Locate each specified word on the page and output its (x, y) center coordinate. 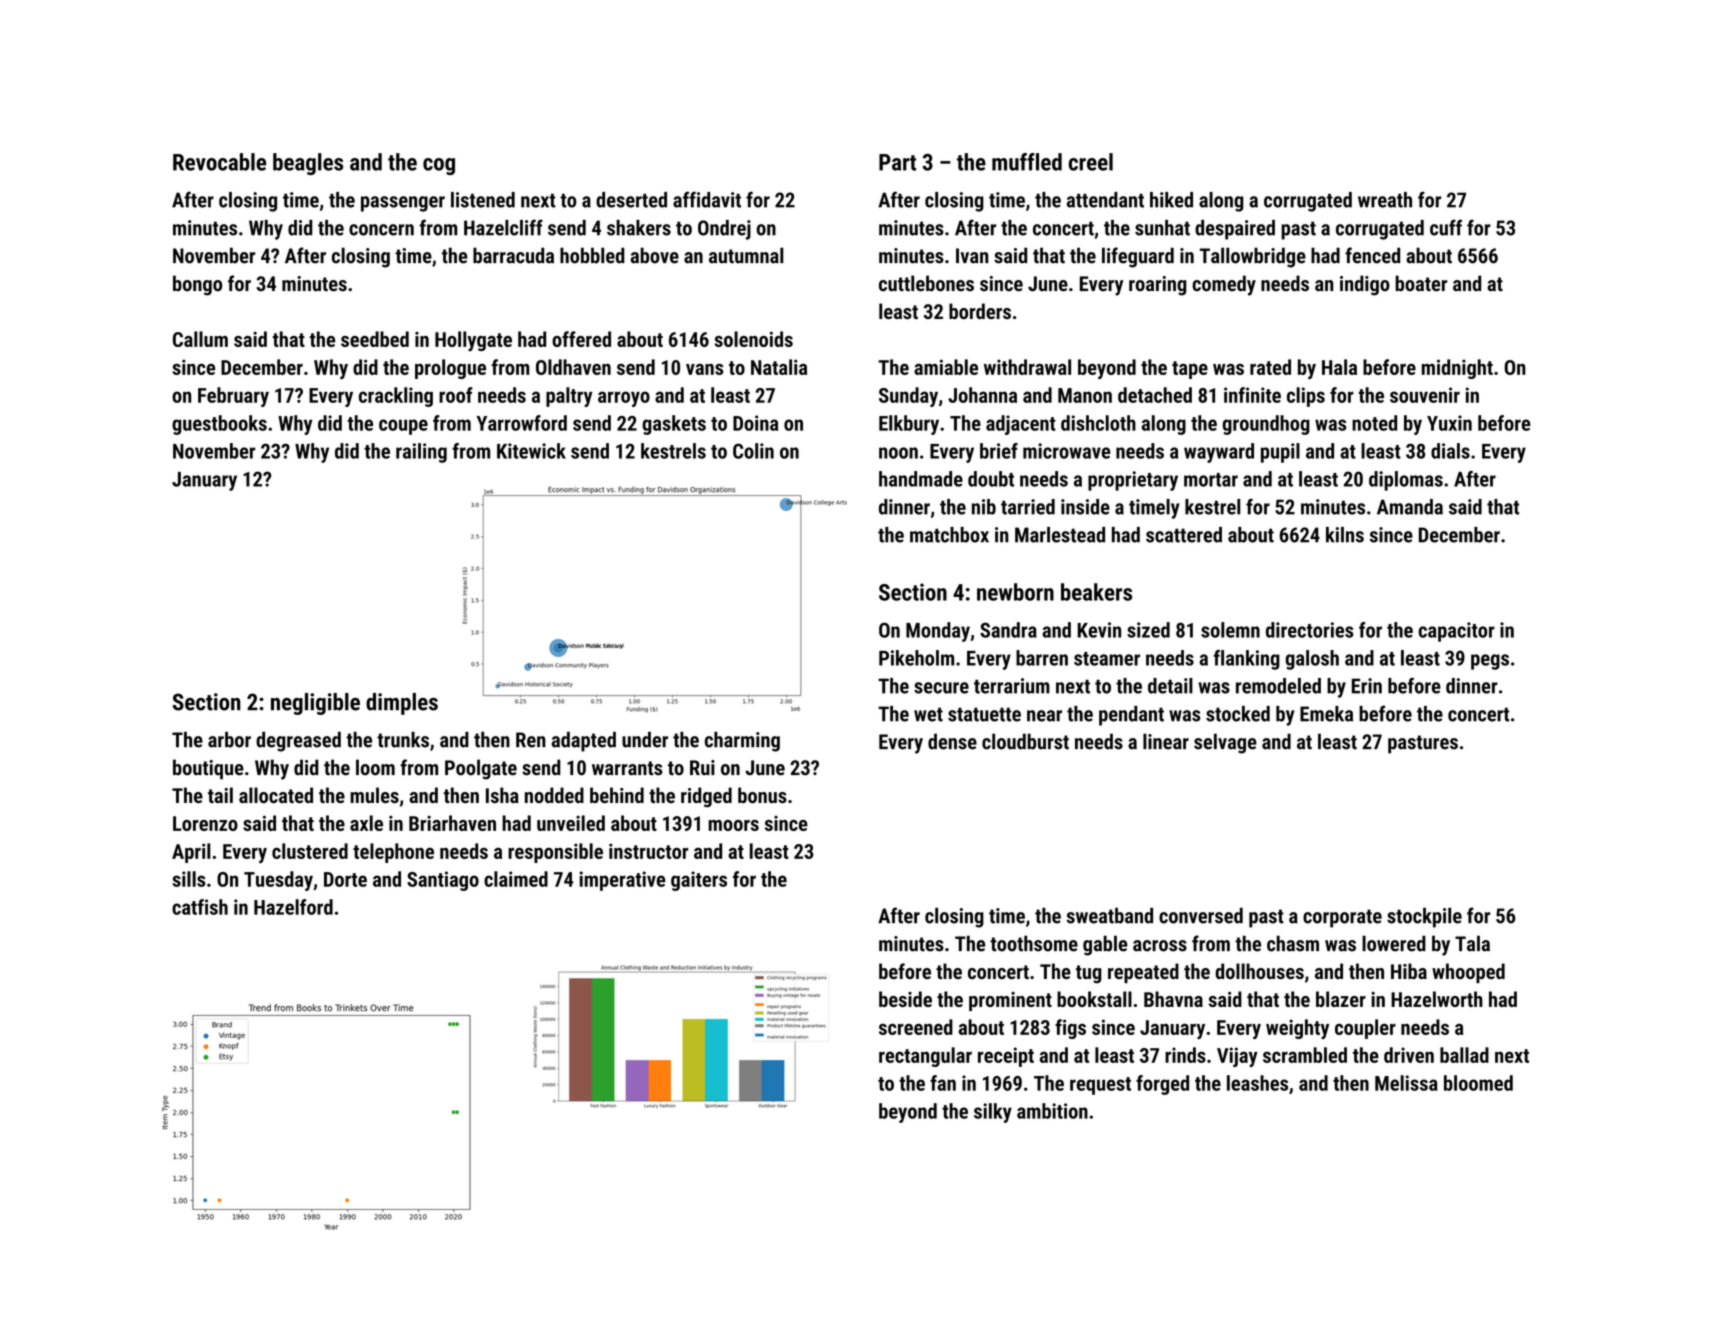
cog (439, 166)
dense (952, 741)
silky (993, 1113)
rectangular (925, 1057)
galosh (1312, 660)
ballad (1464, 1055)
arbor (229, 740)
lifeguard (1138, 257)
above (654, 255)
